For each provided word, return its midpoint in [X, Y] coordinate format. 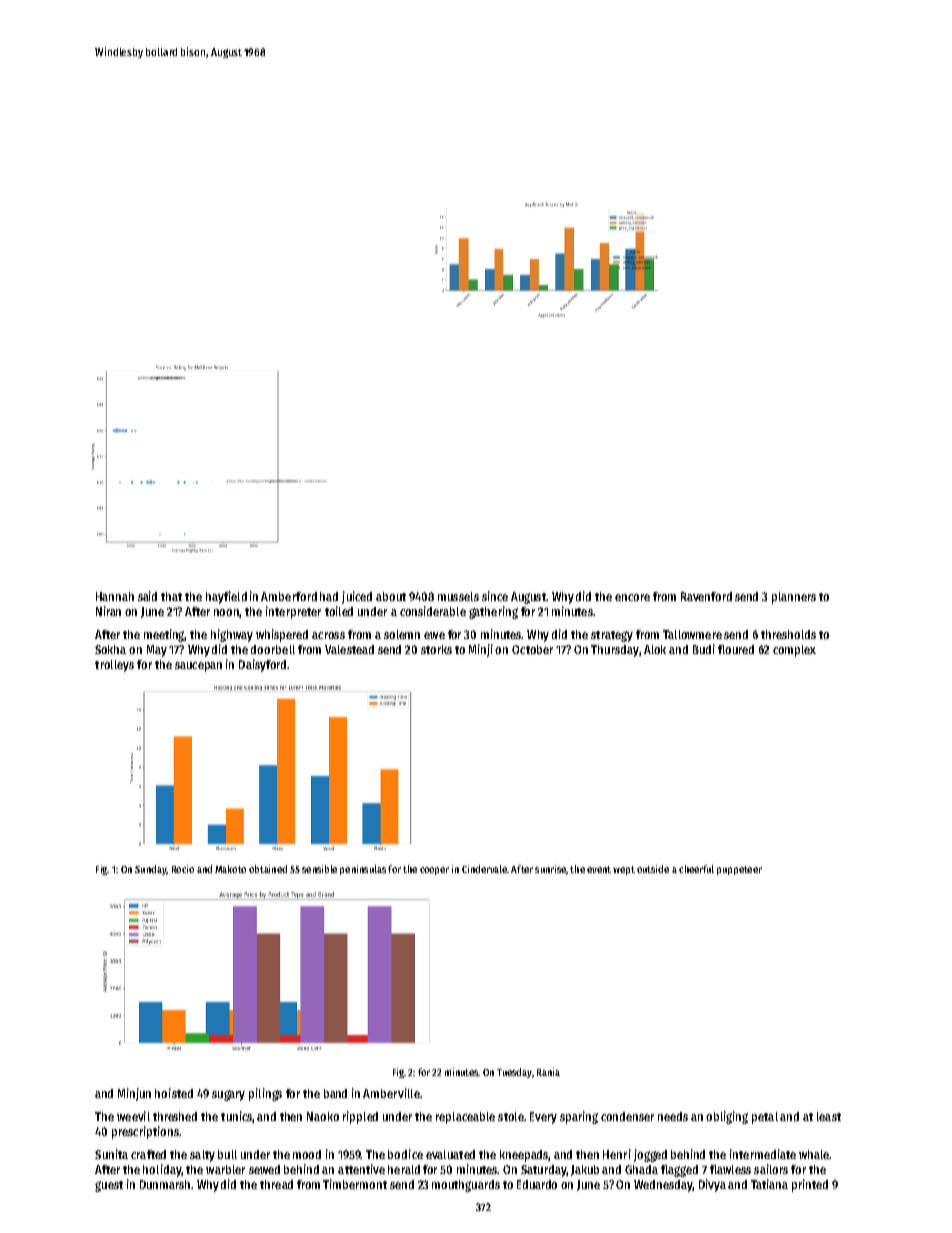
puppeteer [739, 870]
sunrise [550, 869]
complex [794, 651]
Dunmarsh [165, 1184]
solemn [402, 634]
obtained [268, 869]
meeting [165, 635]
